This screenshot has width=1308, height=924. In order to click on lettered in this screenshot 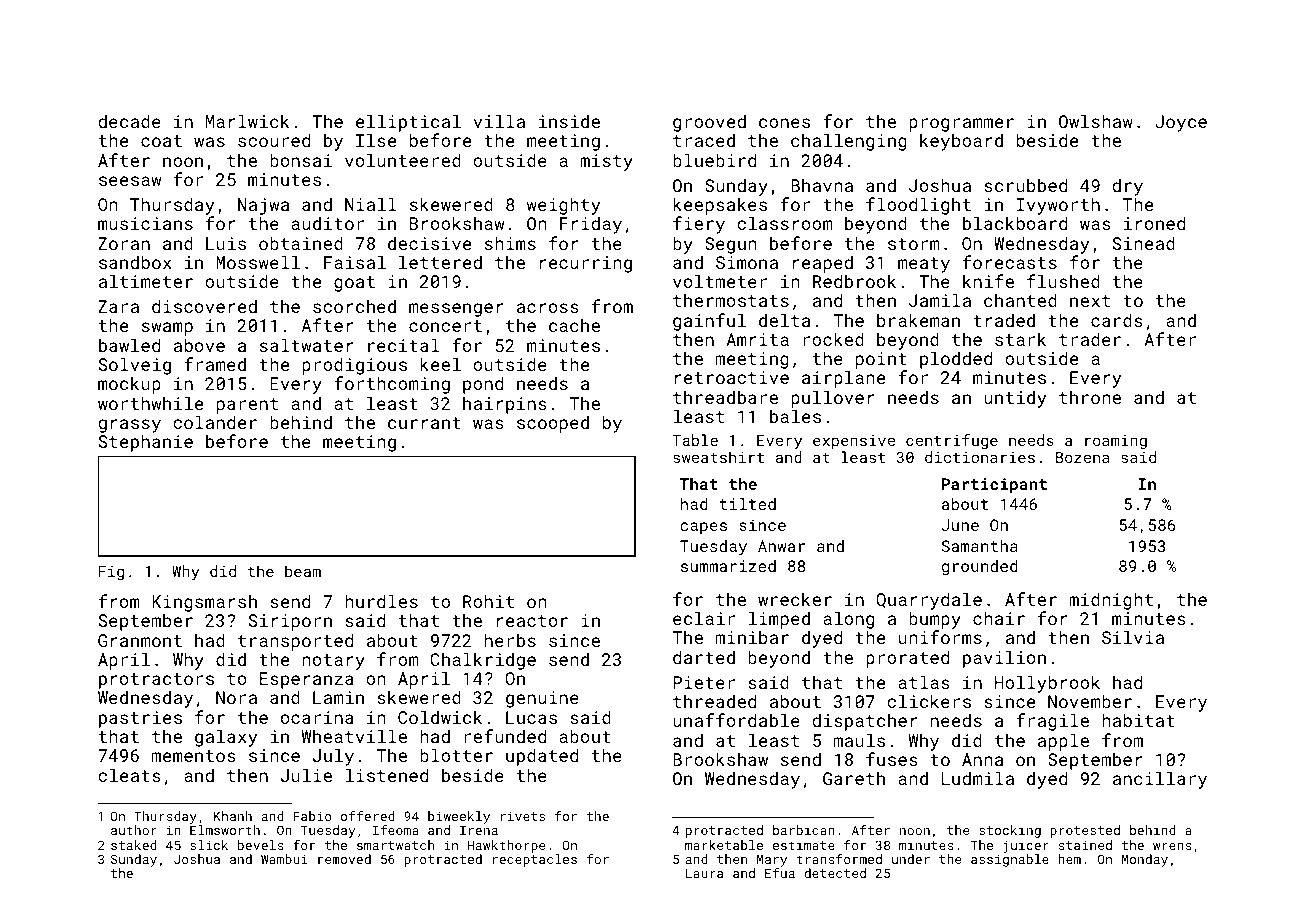, I will do `click(440, 262)`.
